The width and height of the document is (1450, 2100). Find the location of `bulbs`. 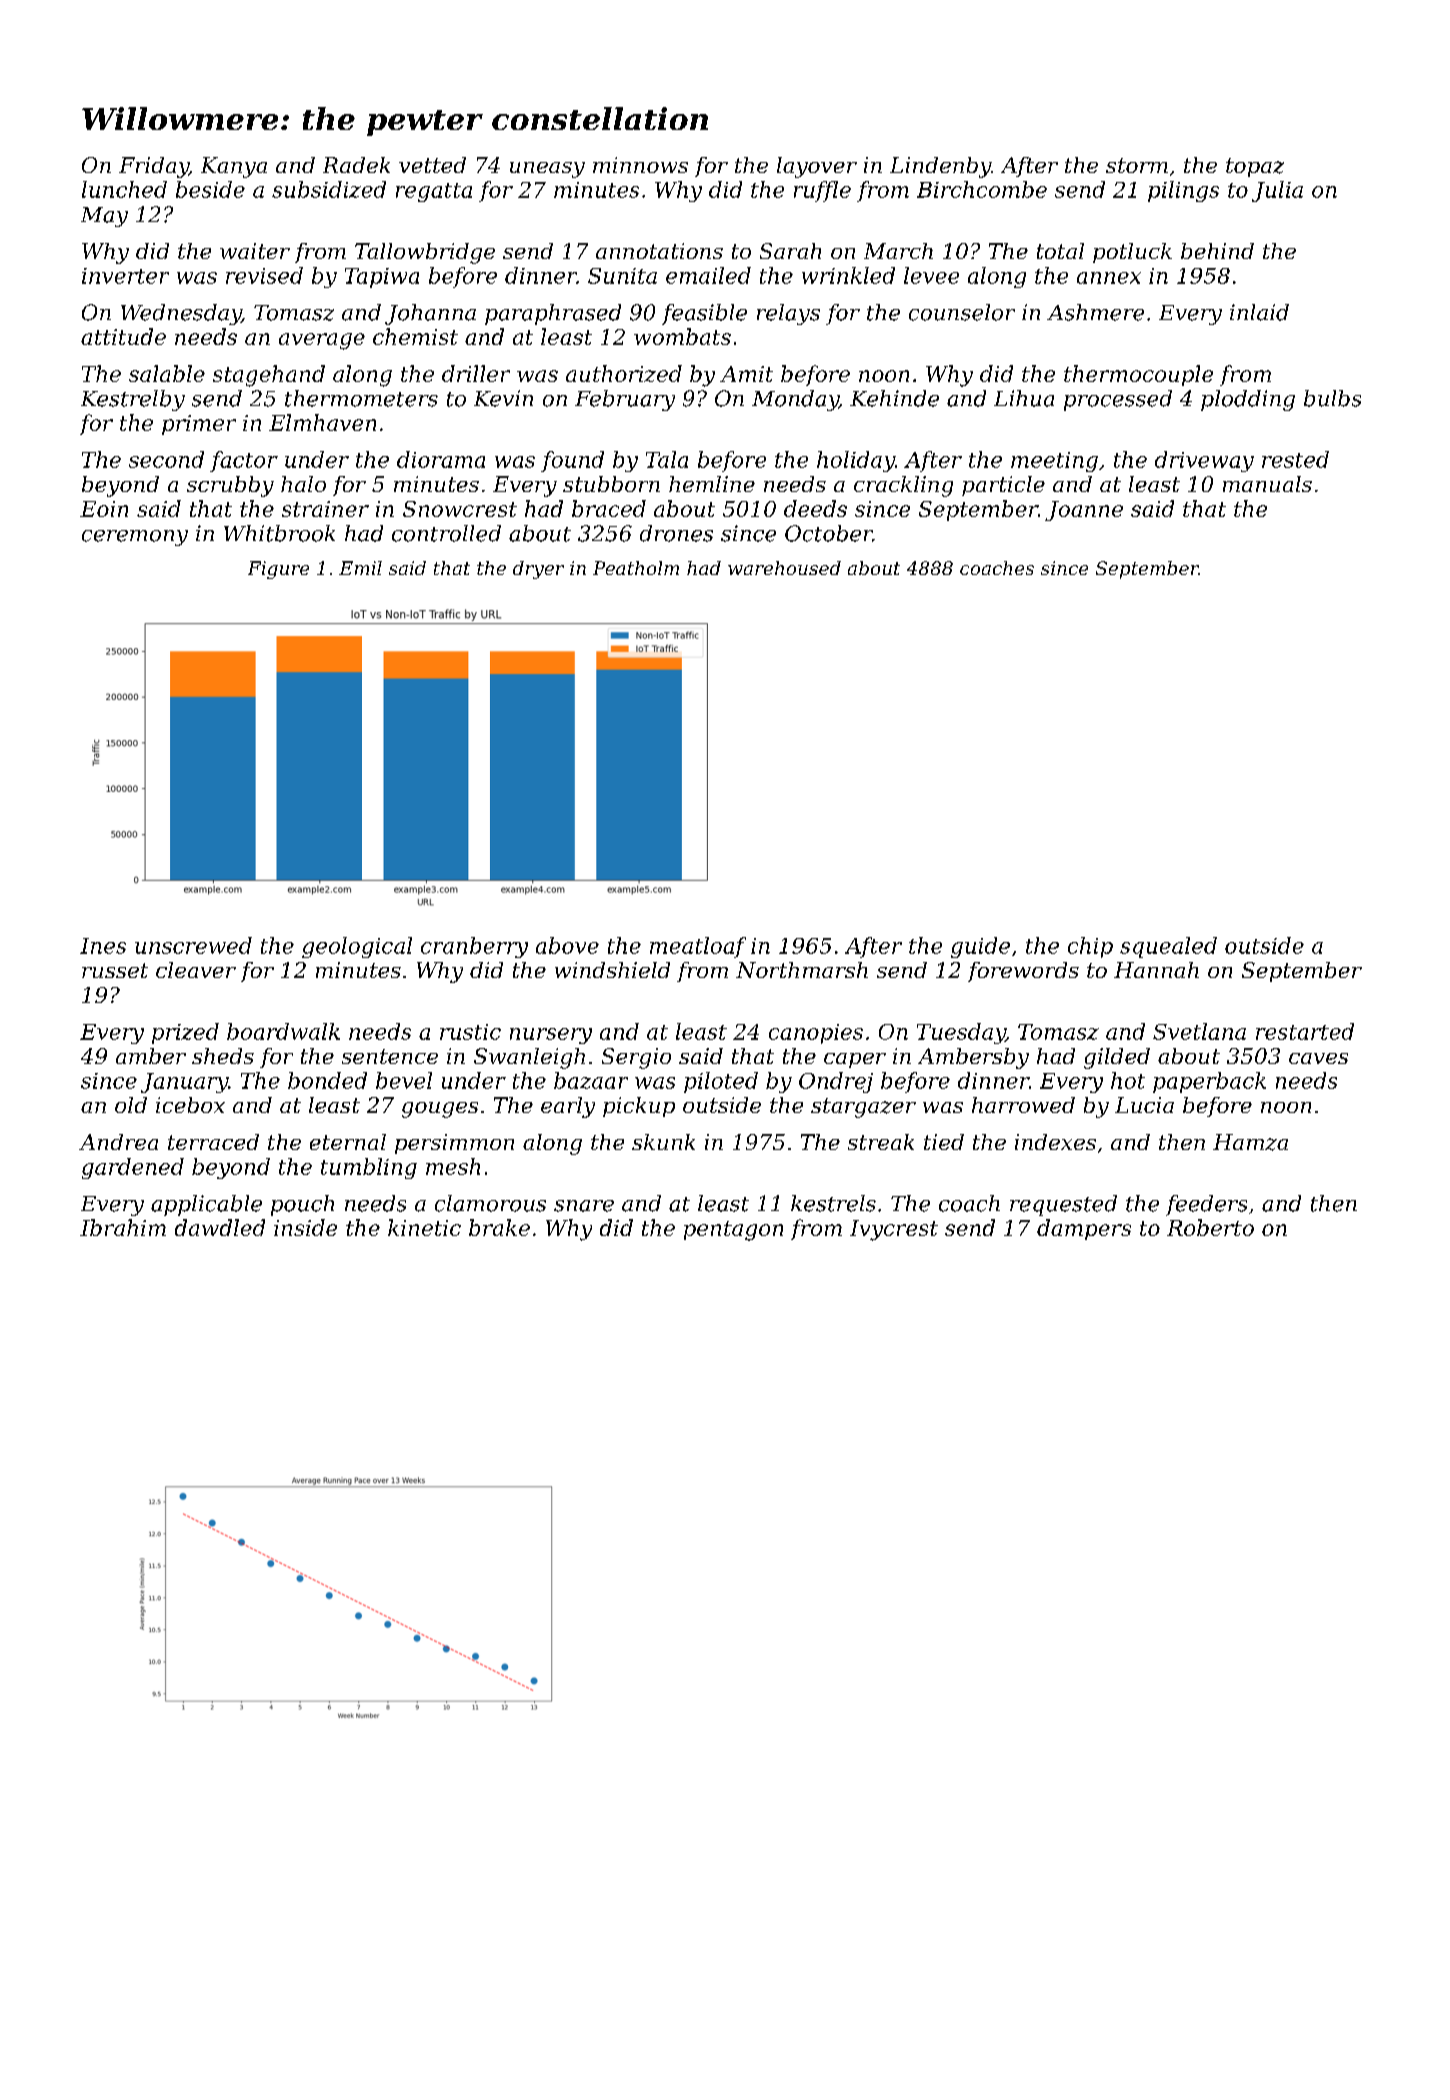

bulbs is located at coordinates (1332, 398).
